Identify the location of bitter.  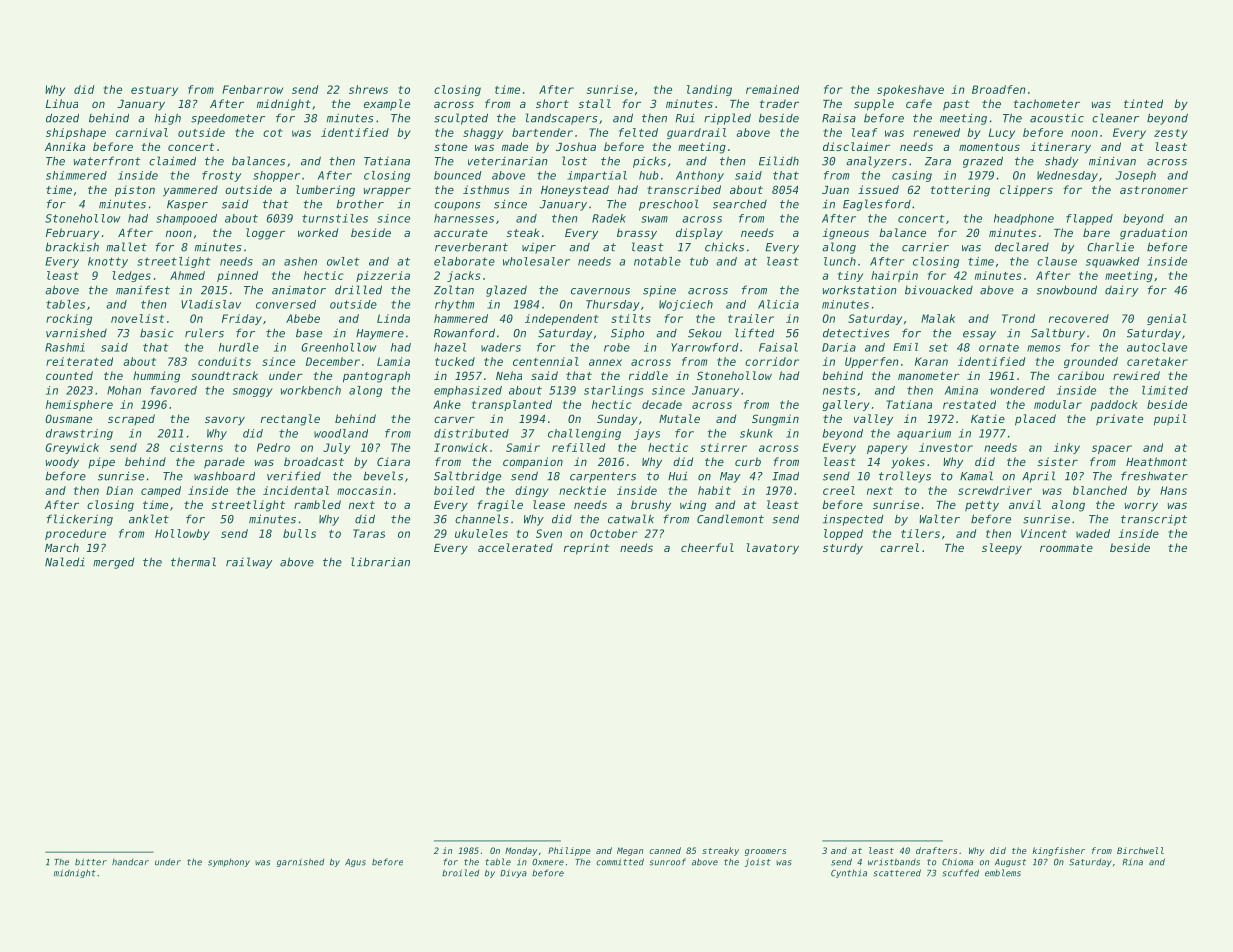
(91, 862).
